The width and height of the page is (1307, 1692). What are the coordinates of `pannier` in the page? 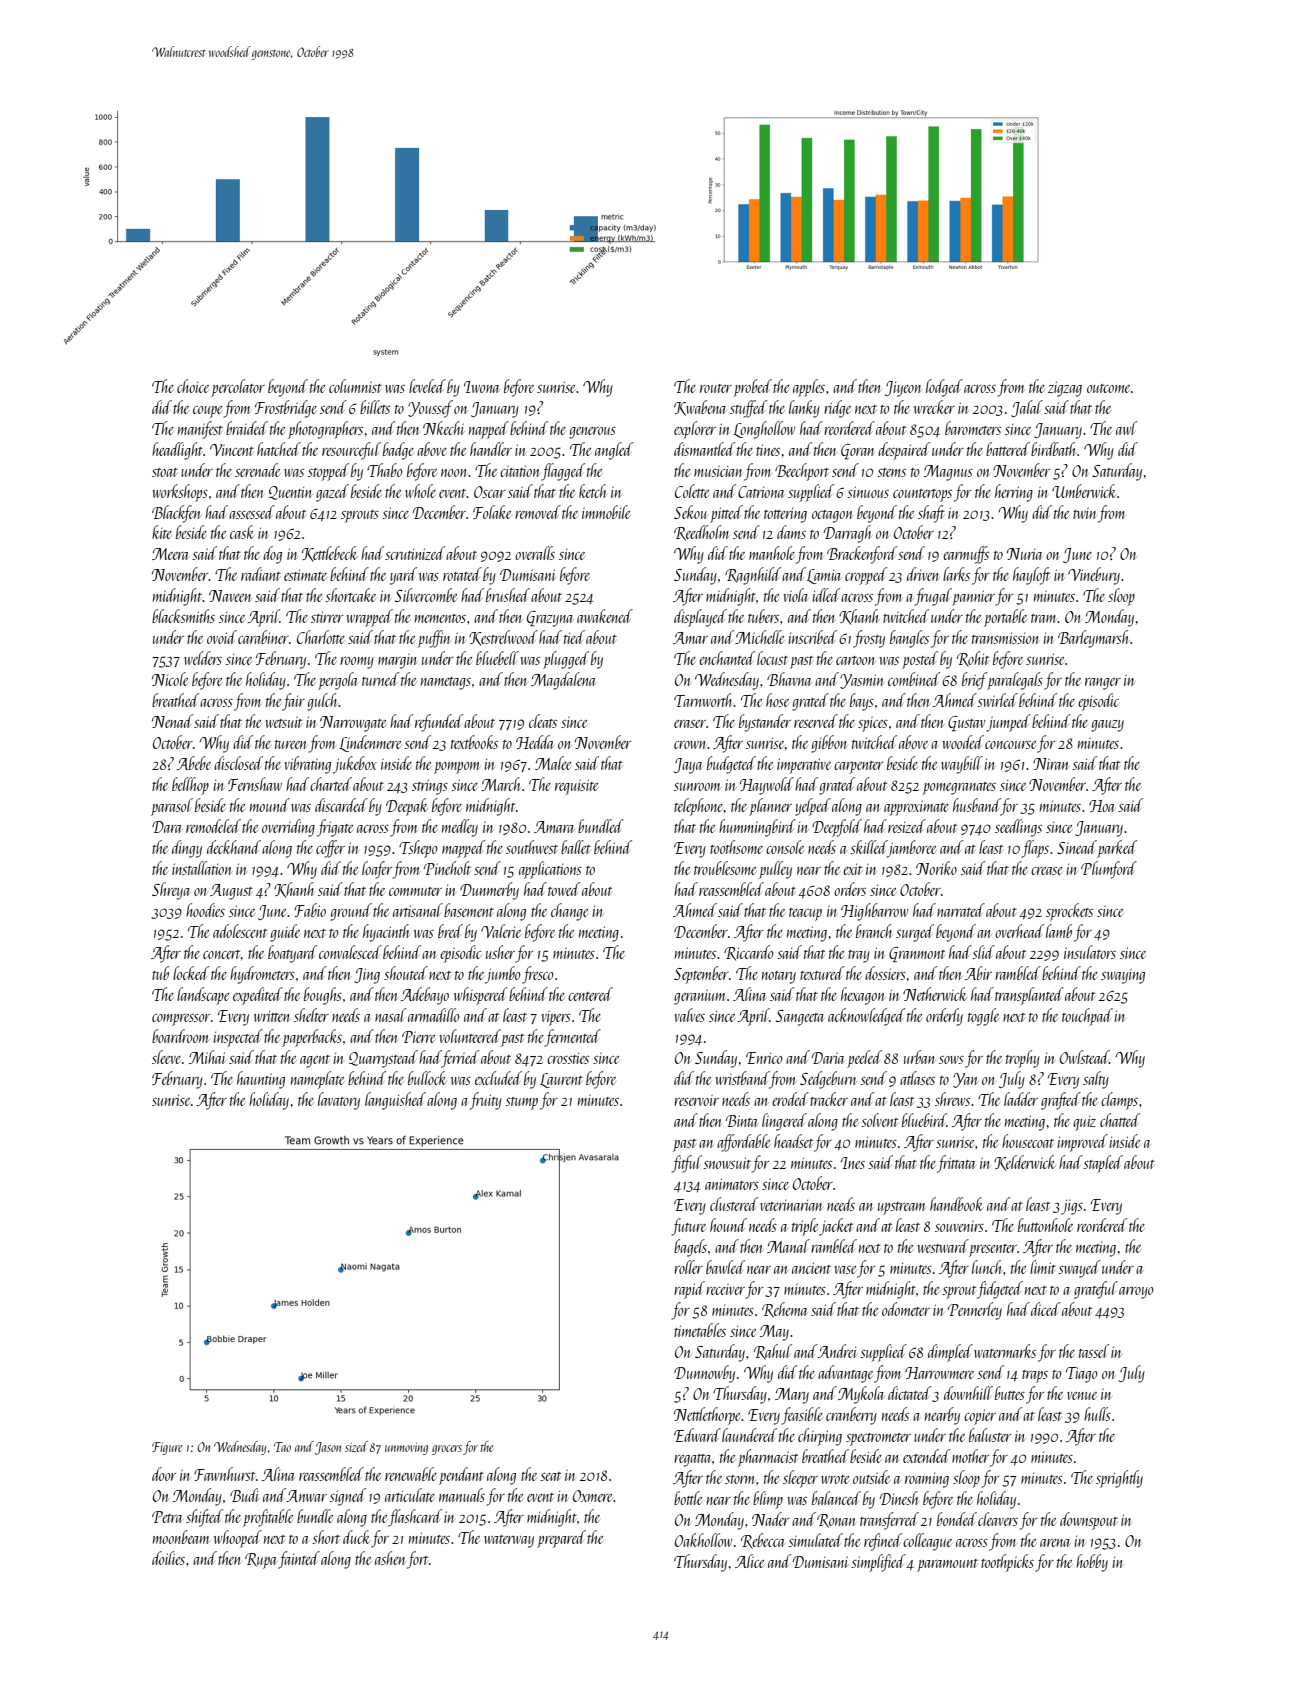 It's located at (973, 598).
